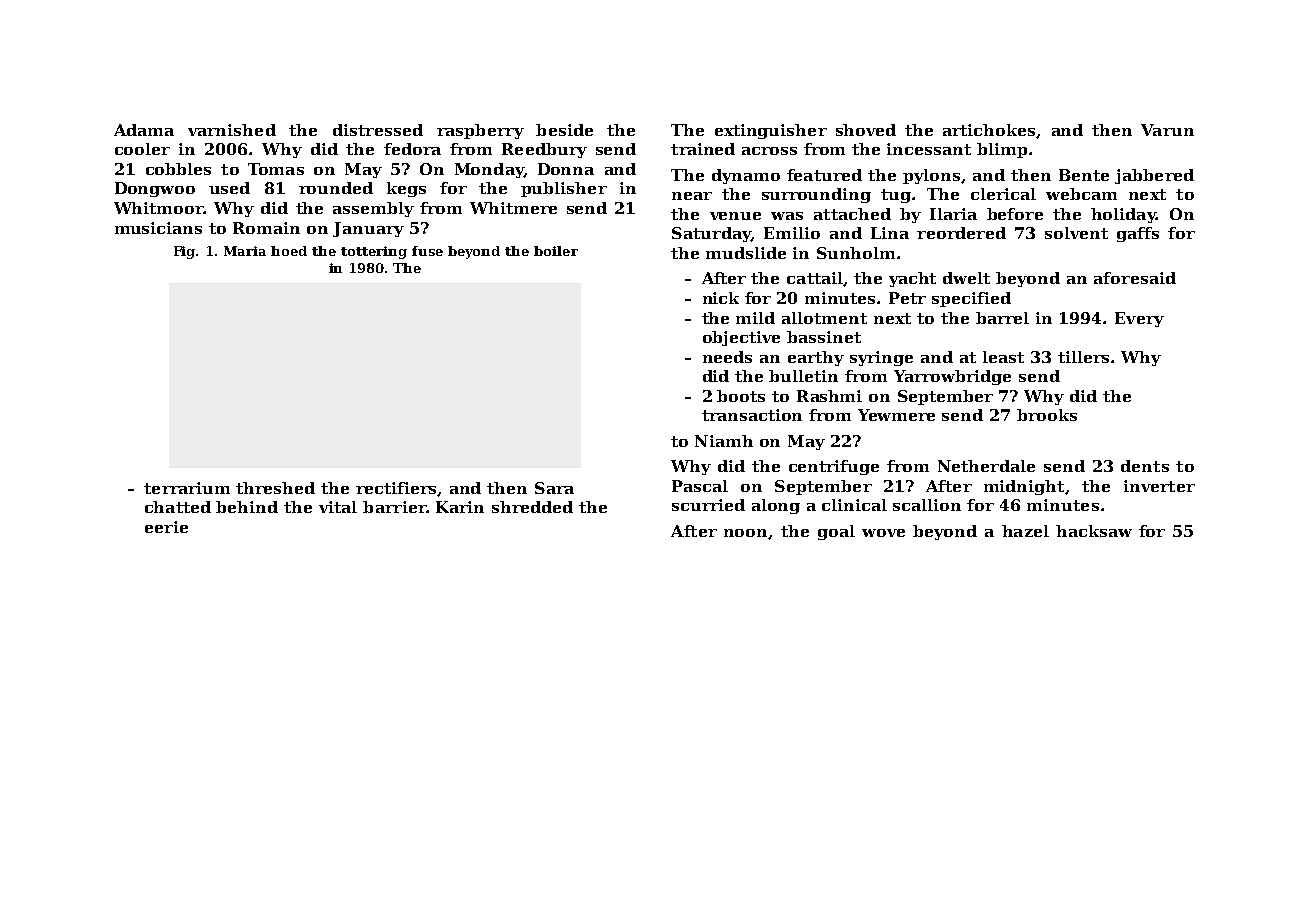 Image resolution: width=1308 pixels, height=924 pixels. Describe the element at coordinates (166, 527) in the document. I see `eerie` at that location.
